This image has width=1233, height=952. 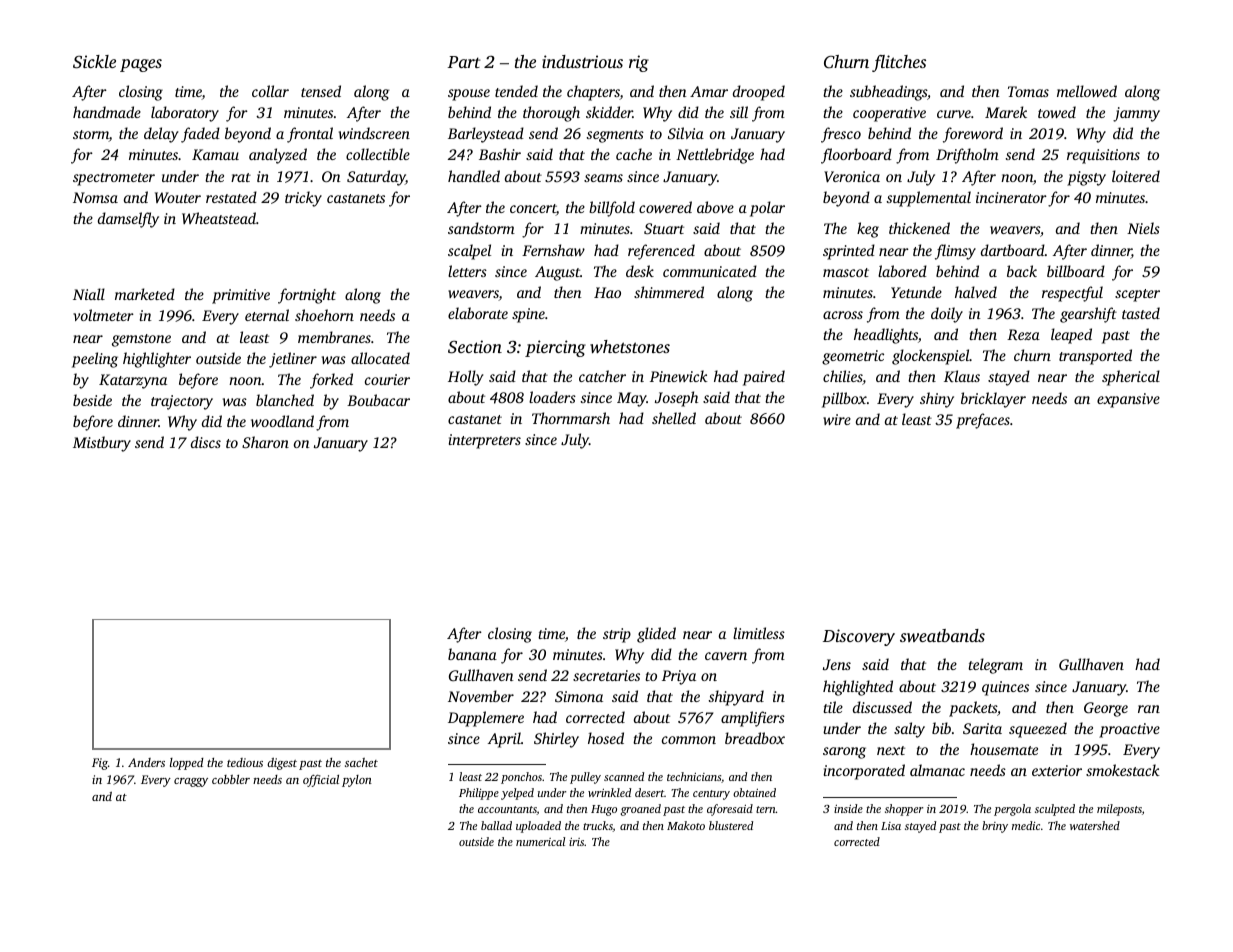 What do you see at coordinates (1103, 156) in the image?
I see `requisitions` at bounding box center [1103, 156].
